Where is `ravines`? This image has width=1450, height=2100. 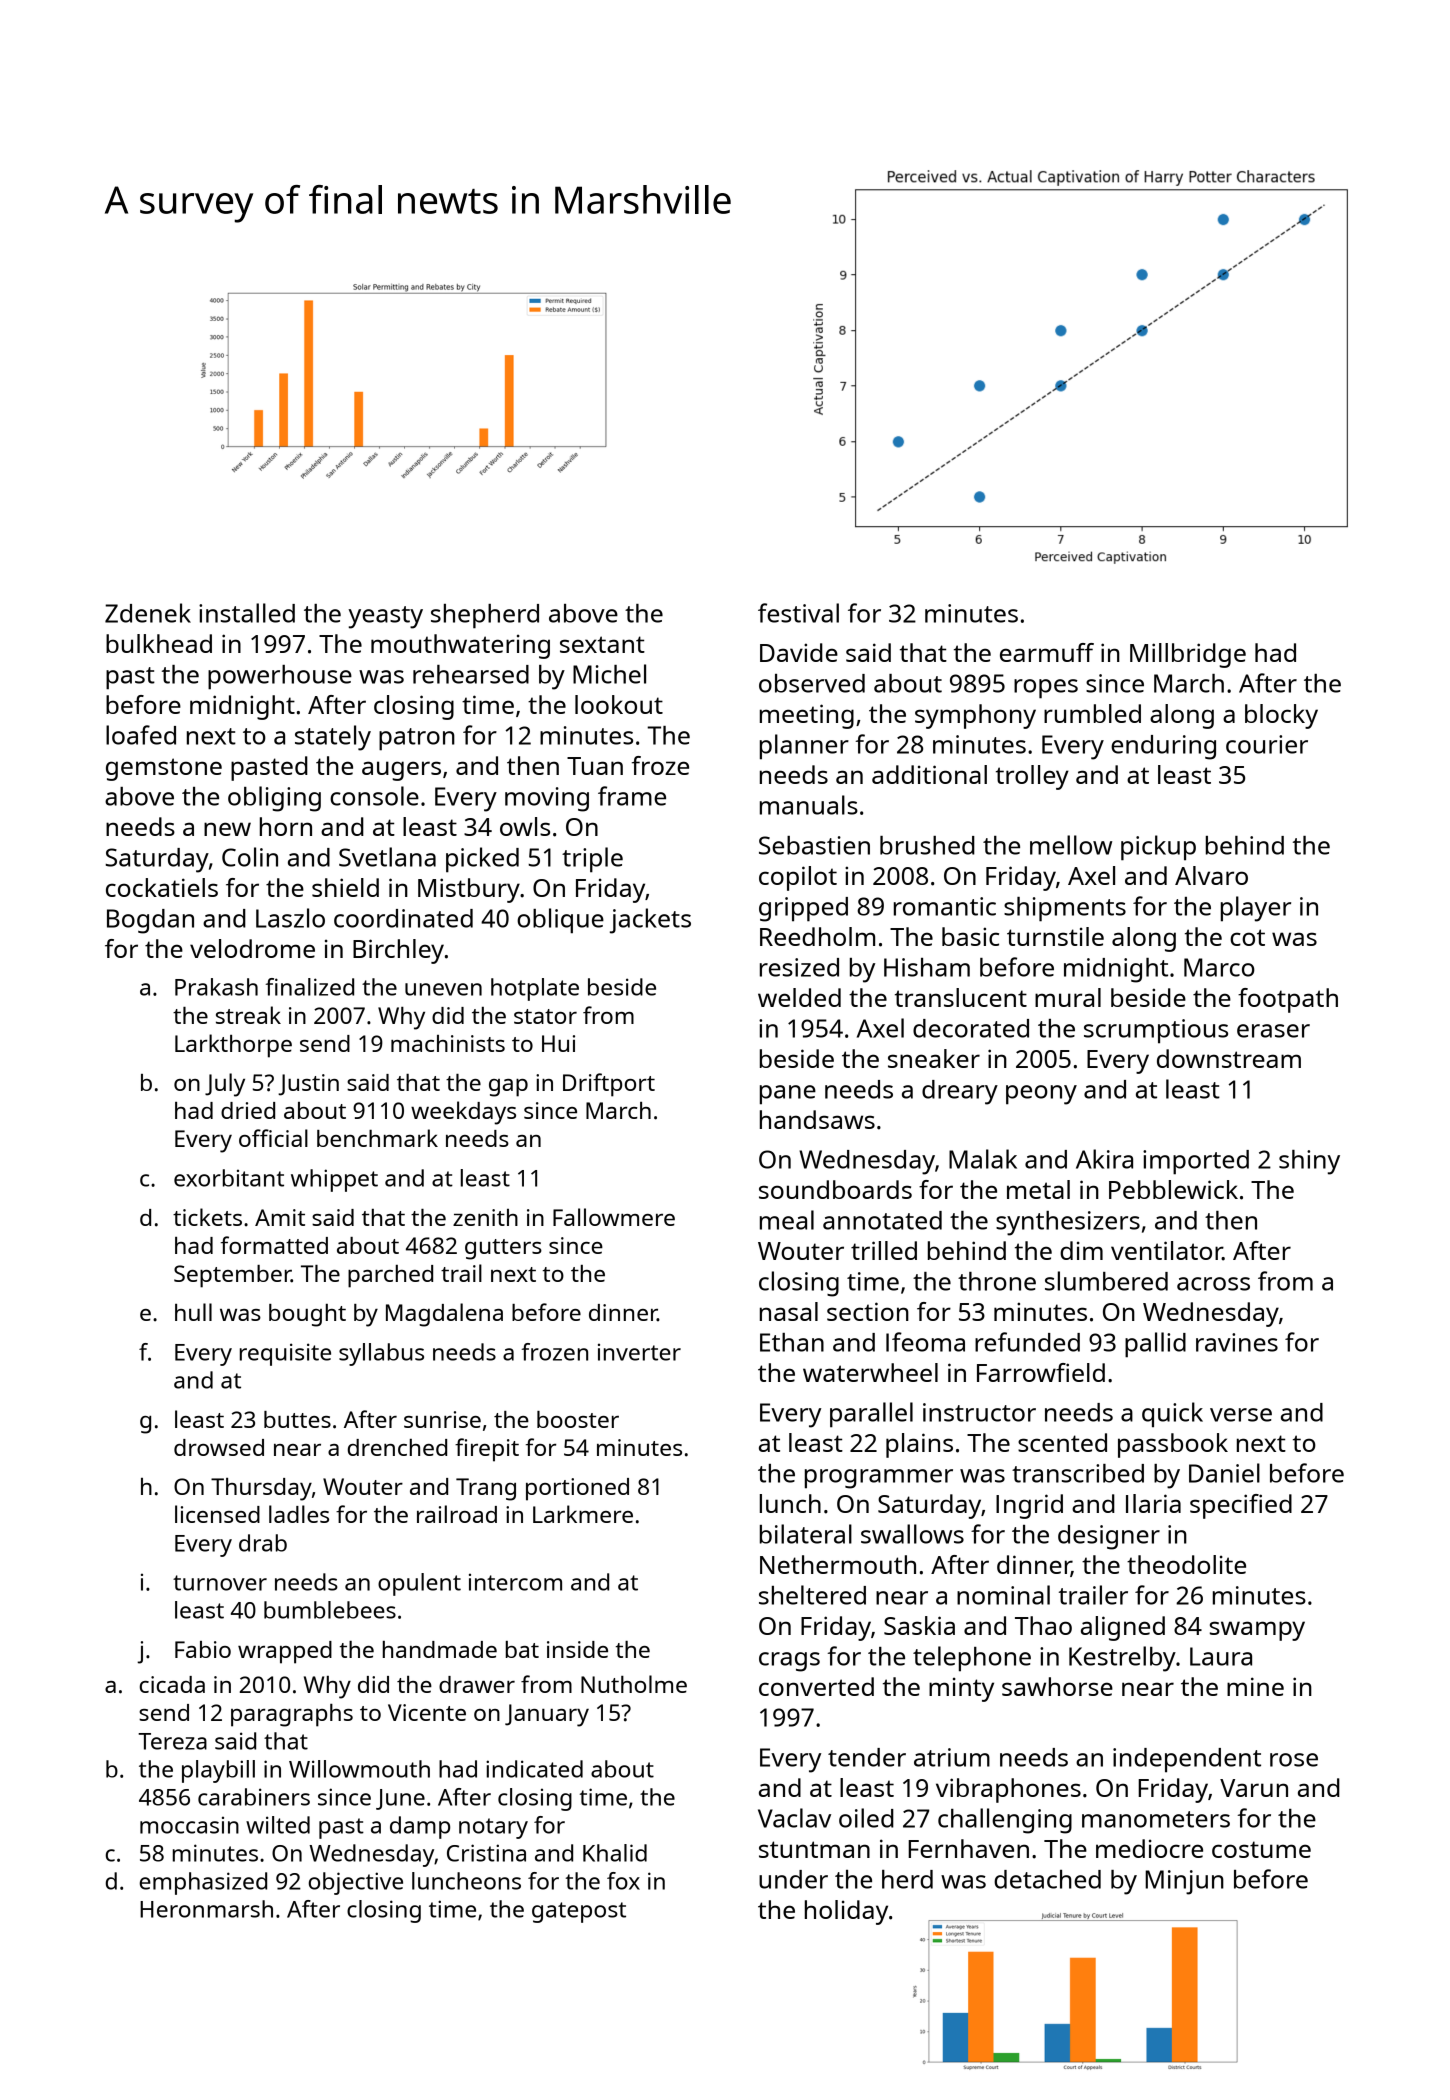
ravines is located at coordinates (1237, 1342).
